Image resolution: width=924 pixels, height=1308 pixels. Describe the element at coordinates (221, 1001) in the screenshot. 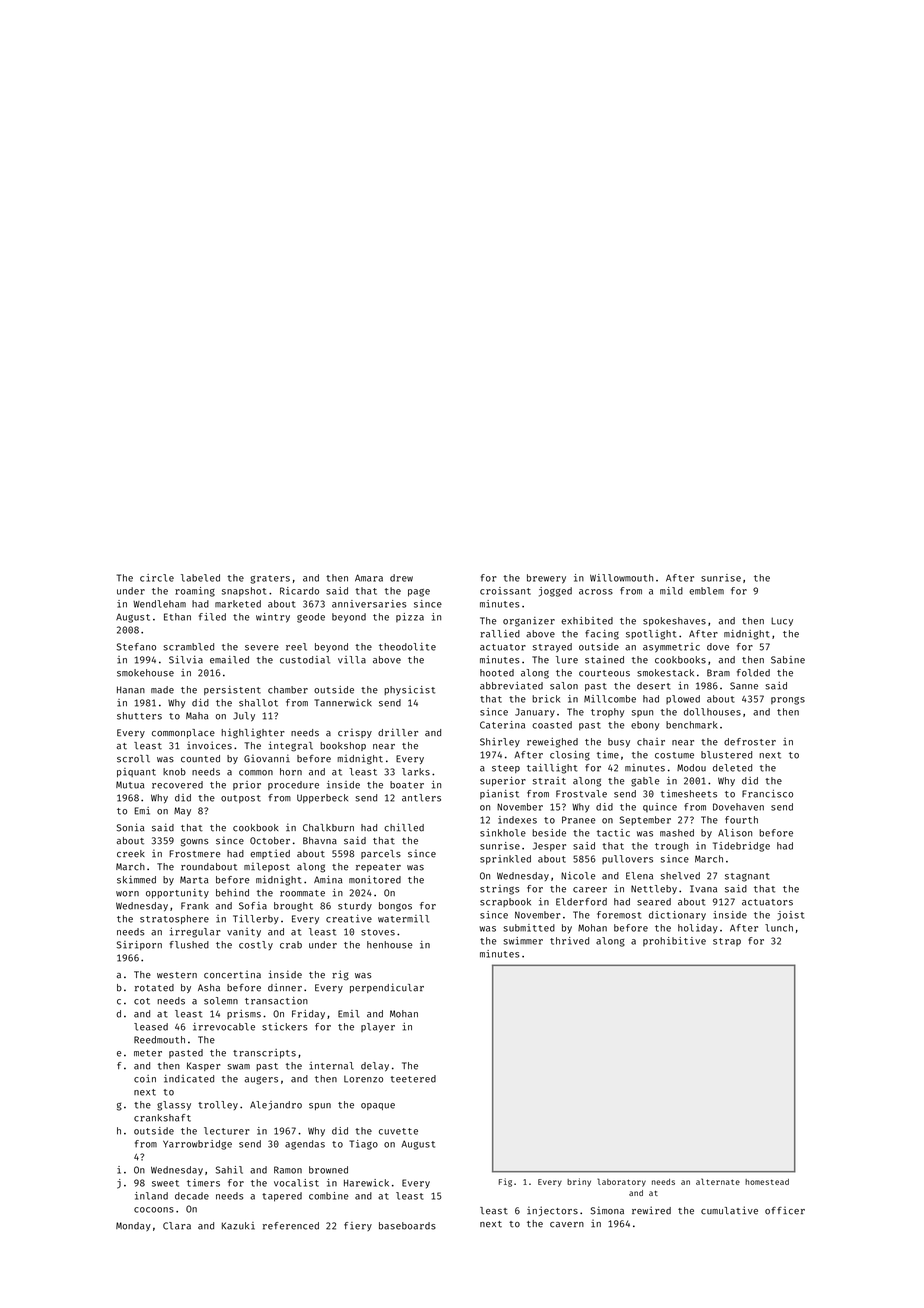

I see `solemn` at that location.
